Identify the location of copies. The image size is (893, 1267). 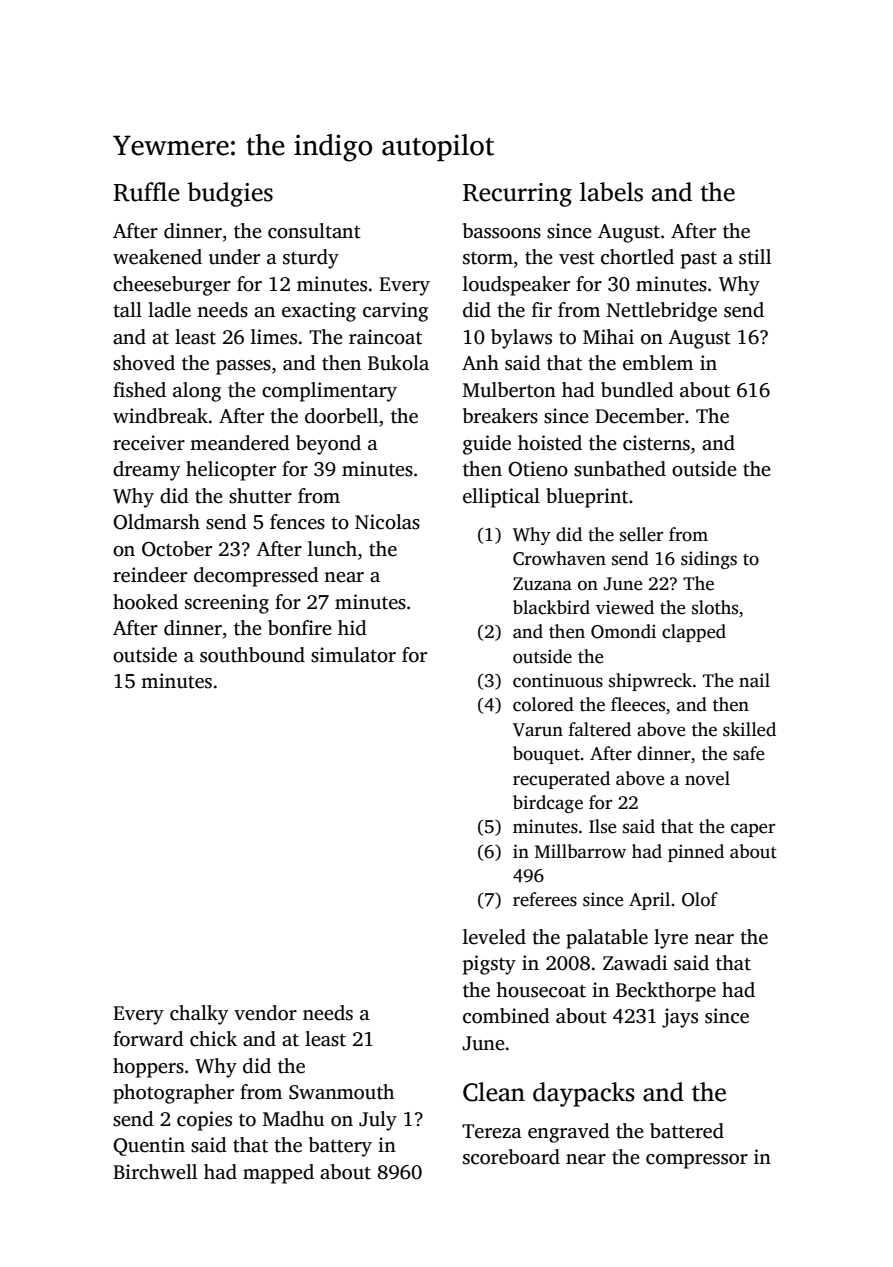
(204, 1121).
